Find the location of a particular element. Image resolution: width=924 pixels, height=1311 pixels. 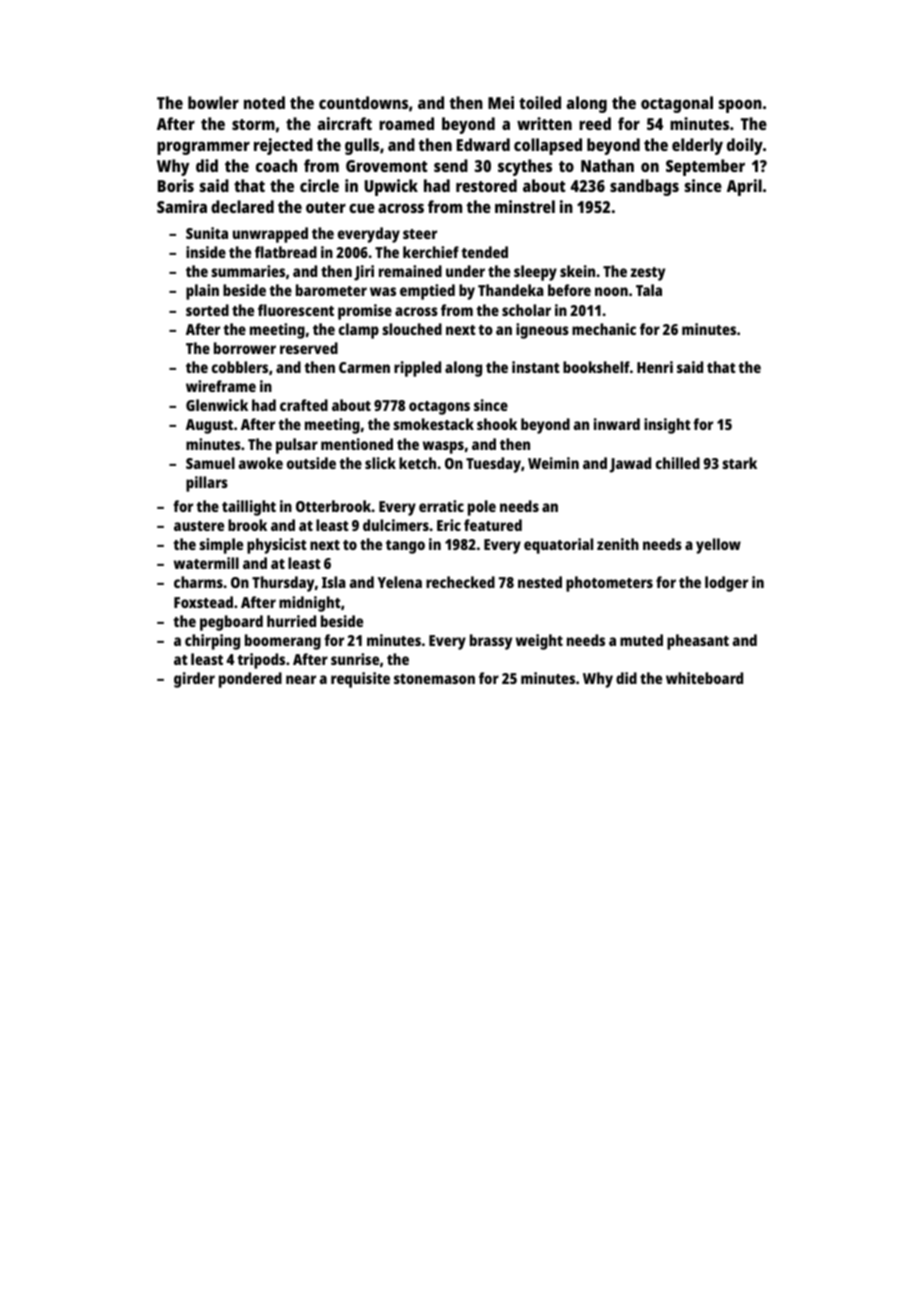

Mei is located at coordinates (501, 102).
